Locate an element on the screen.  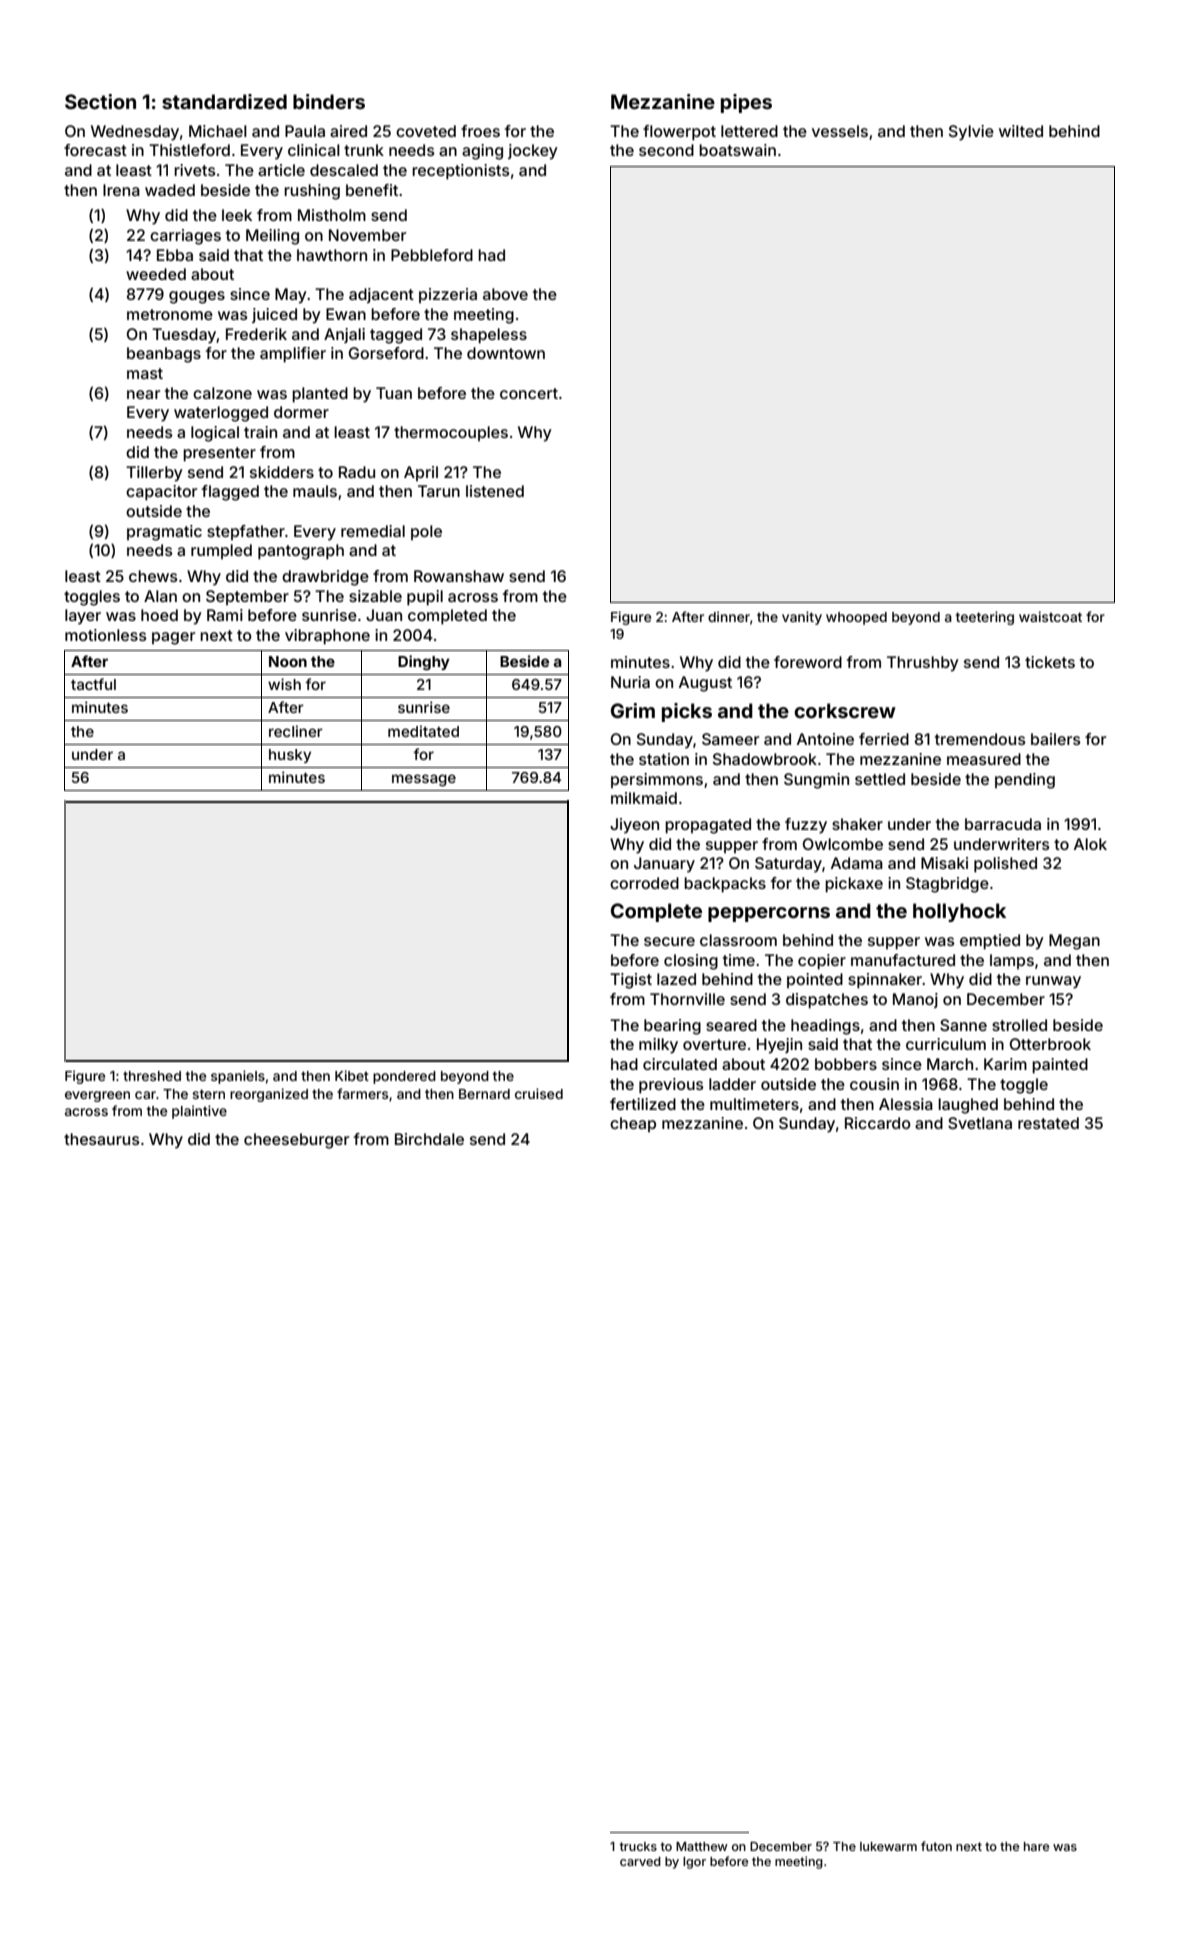
binders is located at coordinates (329, 101).
